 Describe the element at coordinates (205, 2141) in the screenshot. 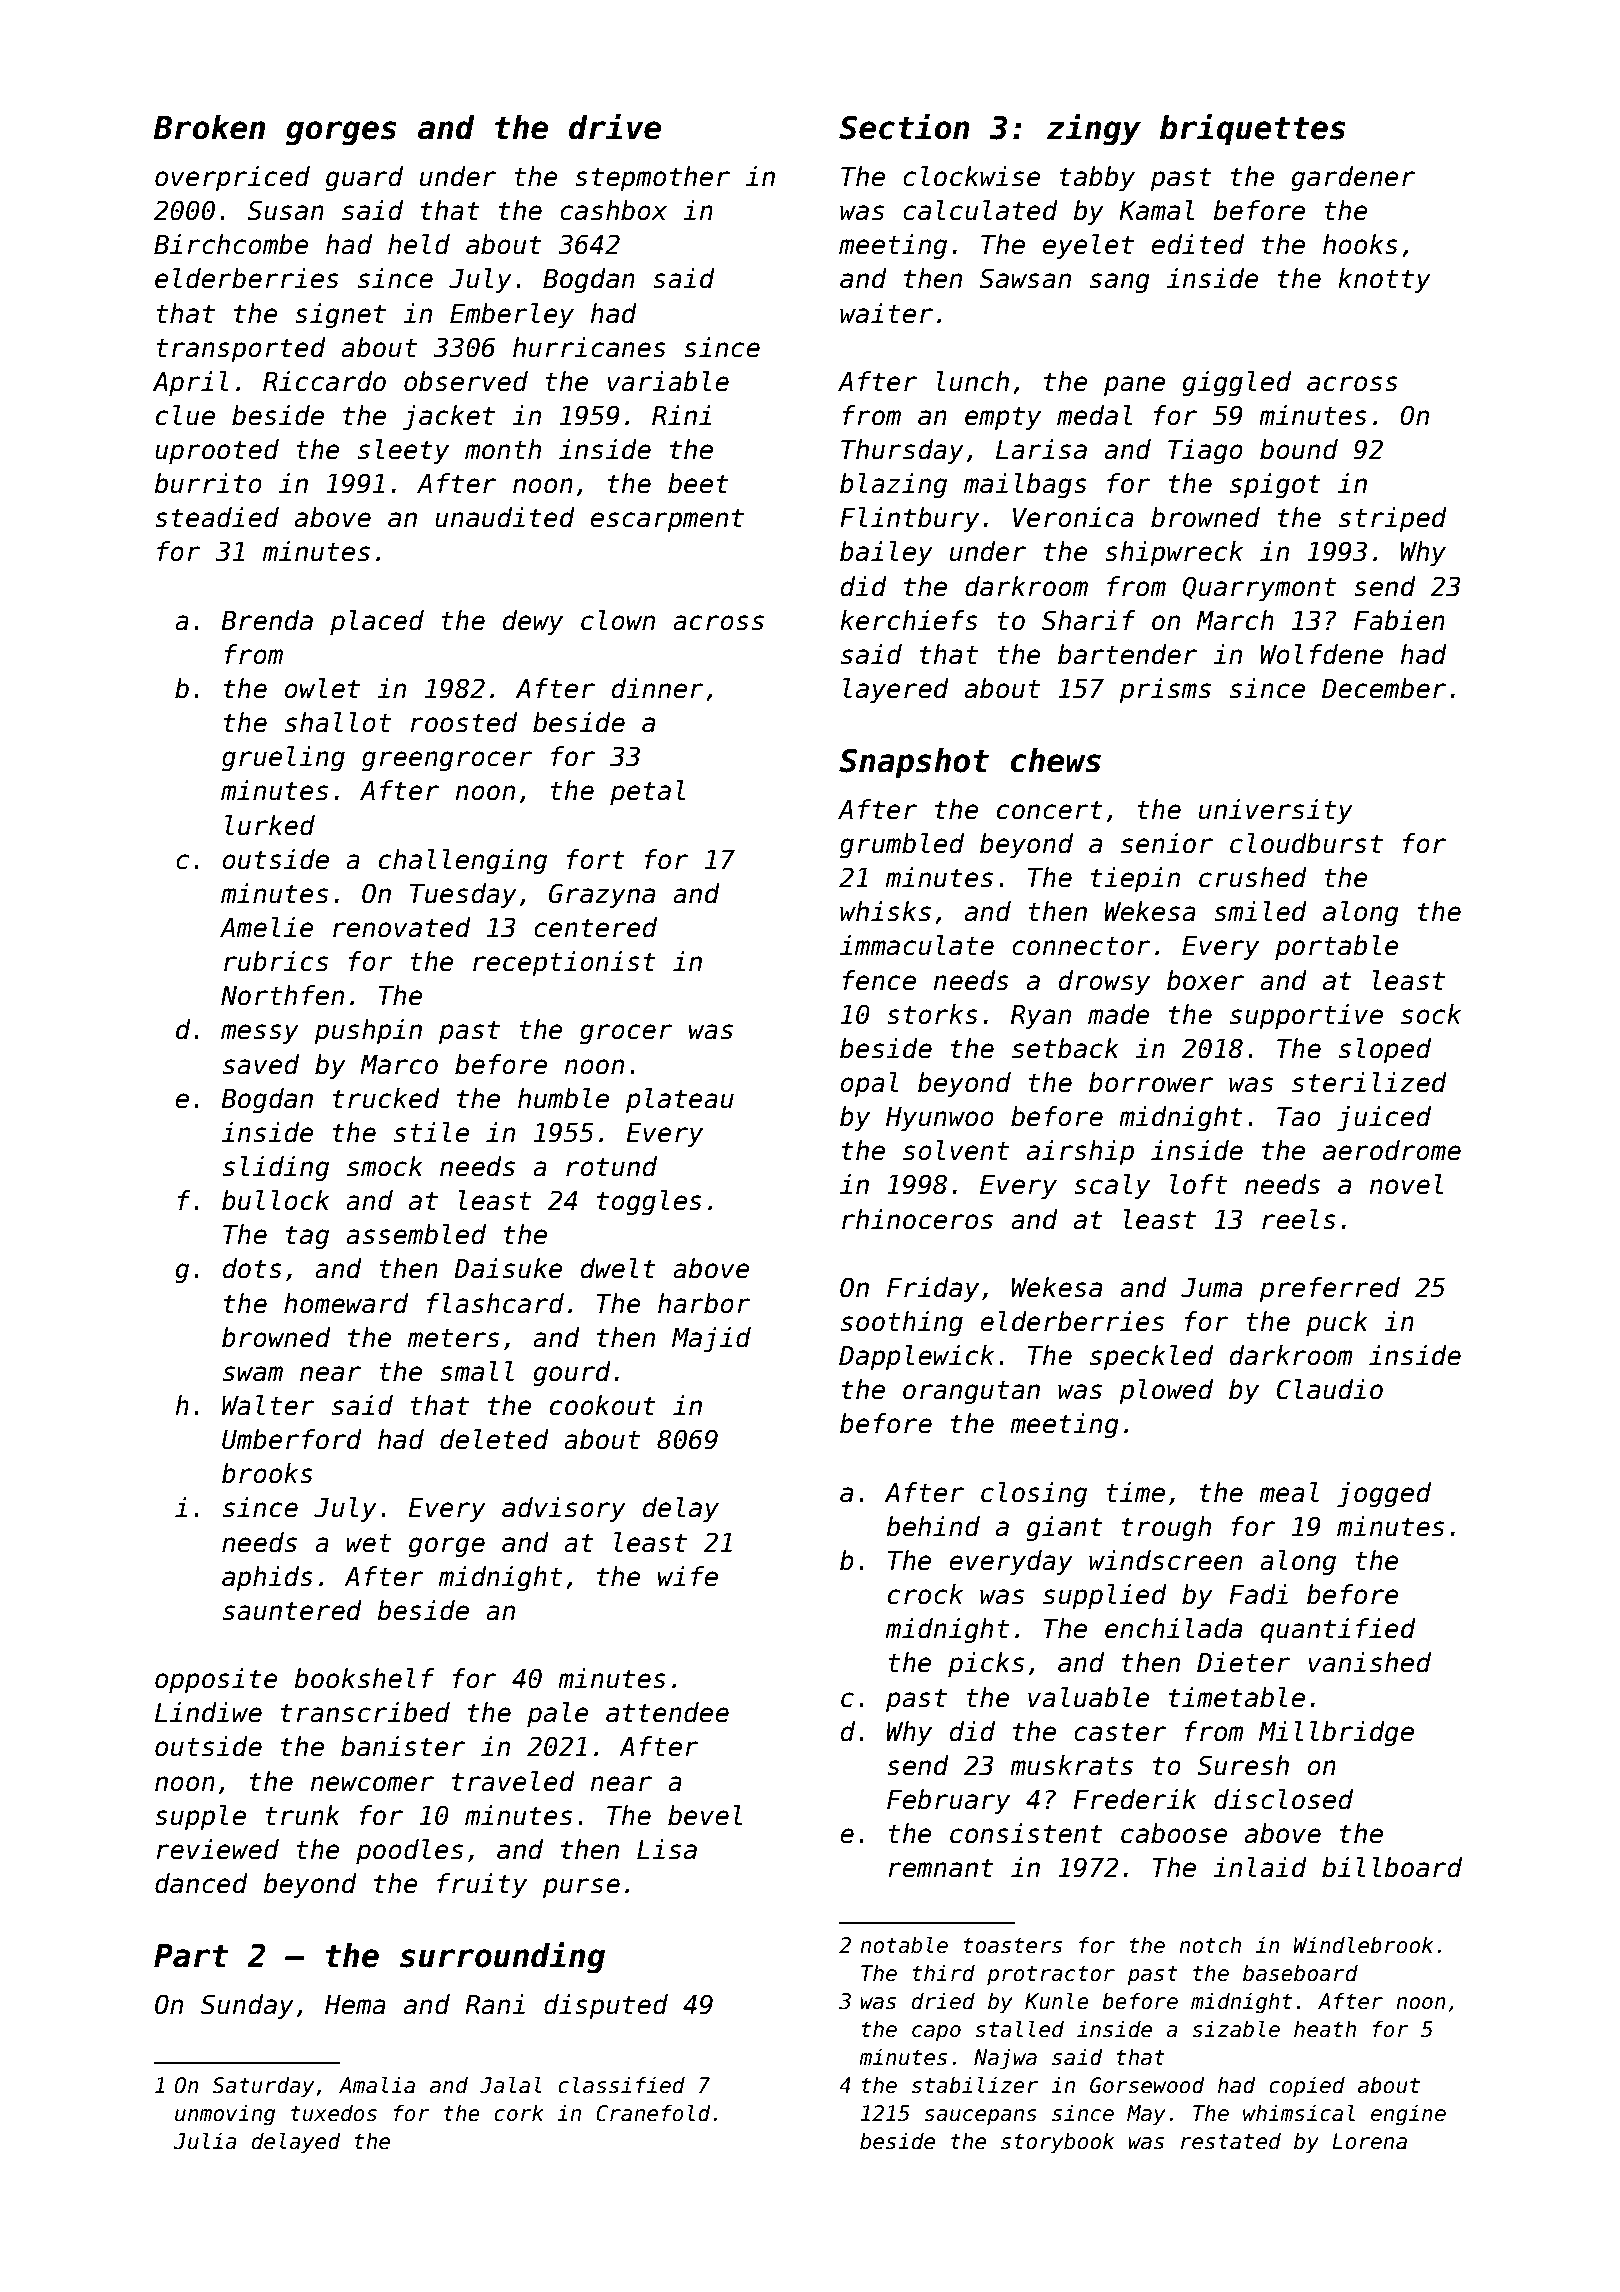

I see `Julia` at that location.
